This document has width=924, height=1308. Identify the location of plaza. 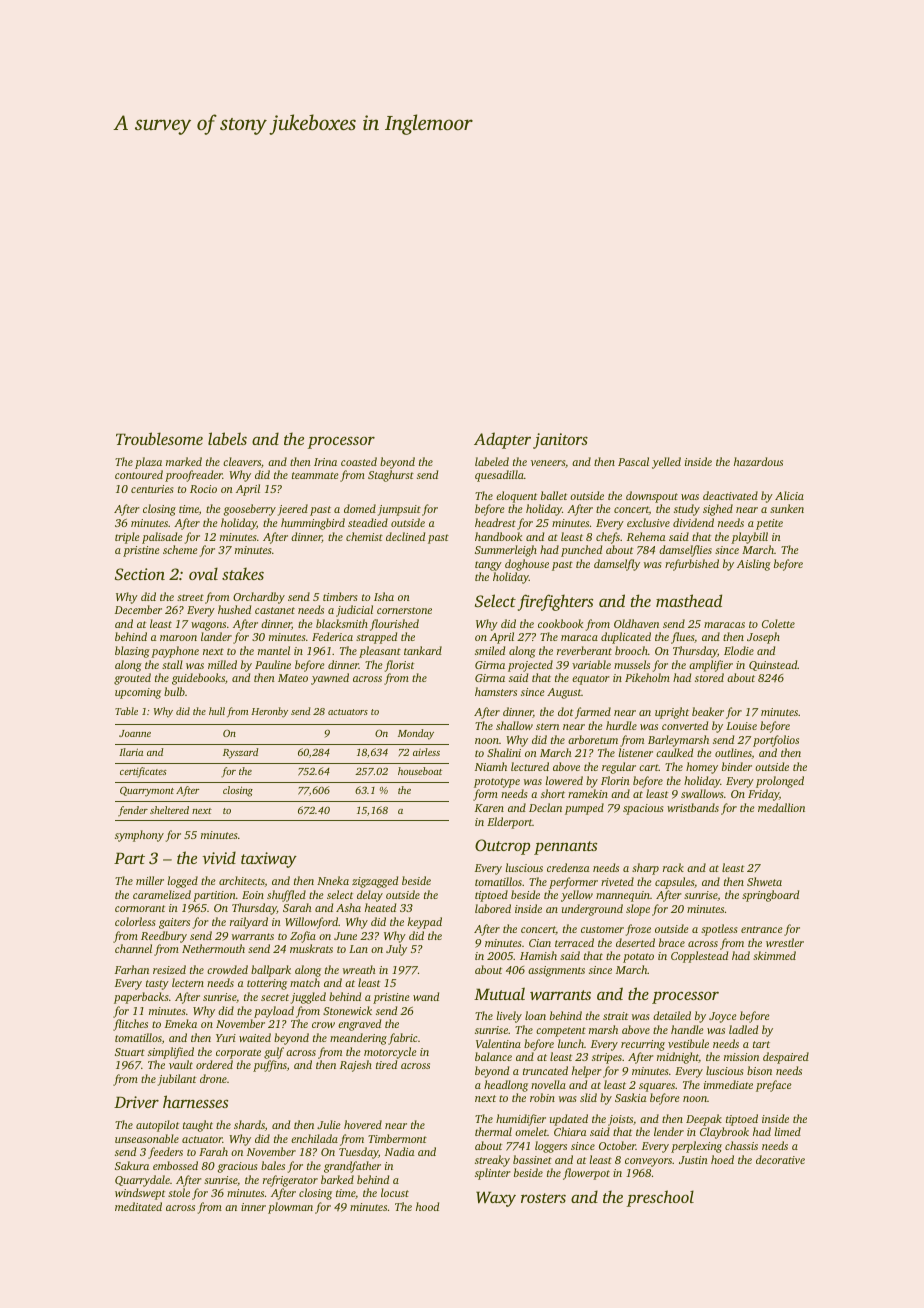
(148, 463).
